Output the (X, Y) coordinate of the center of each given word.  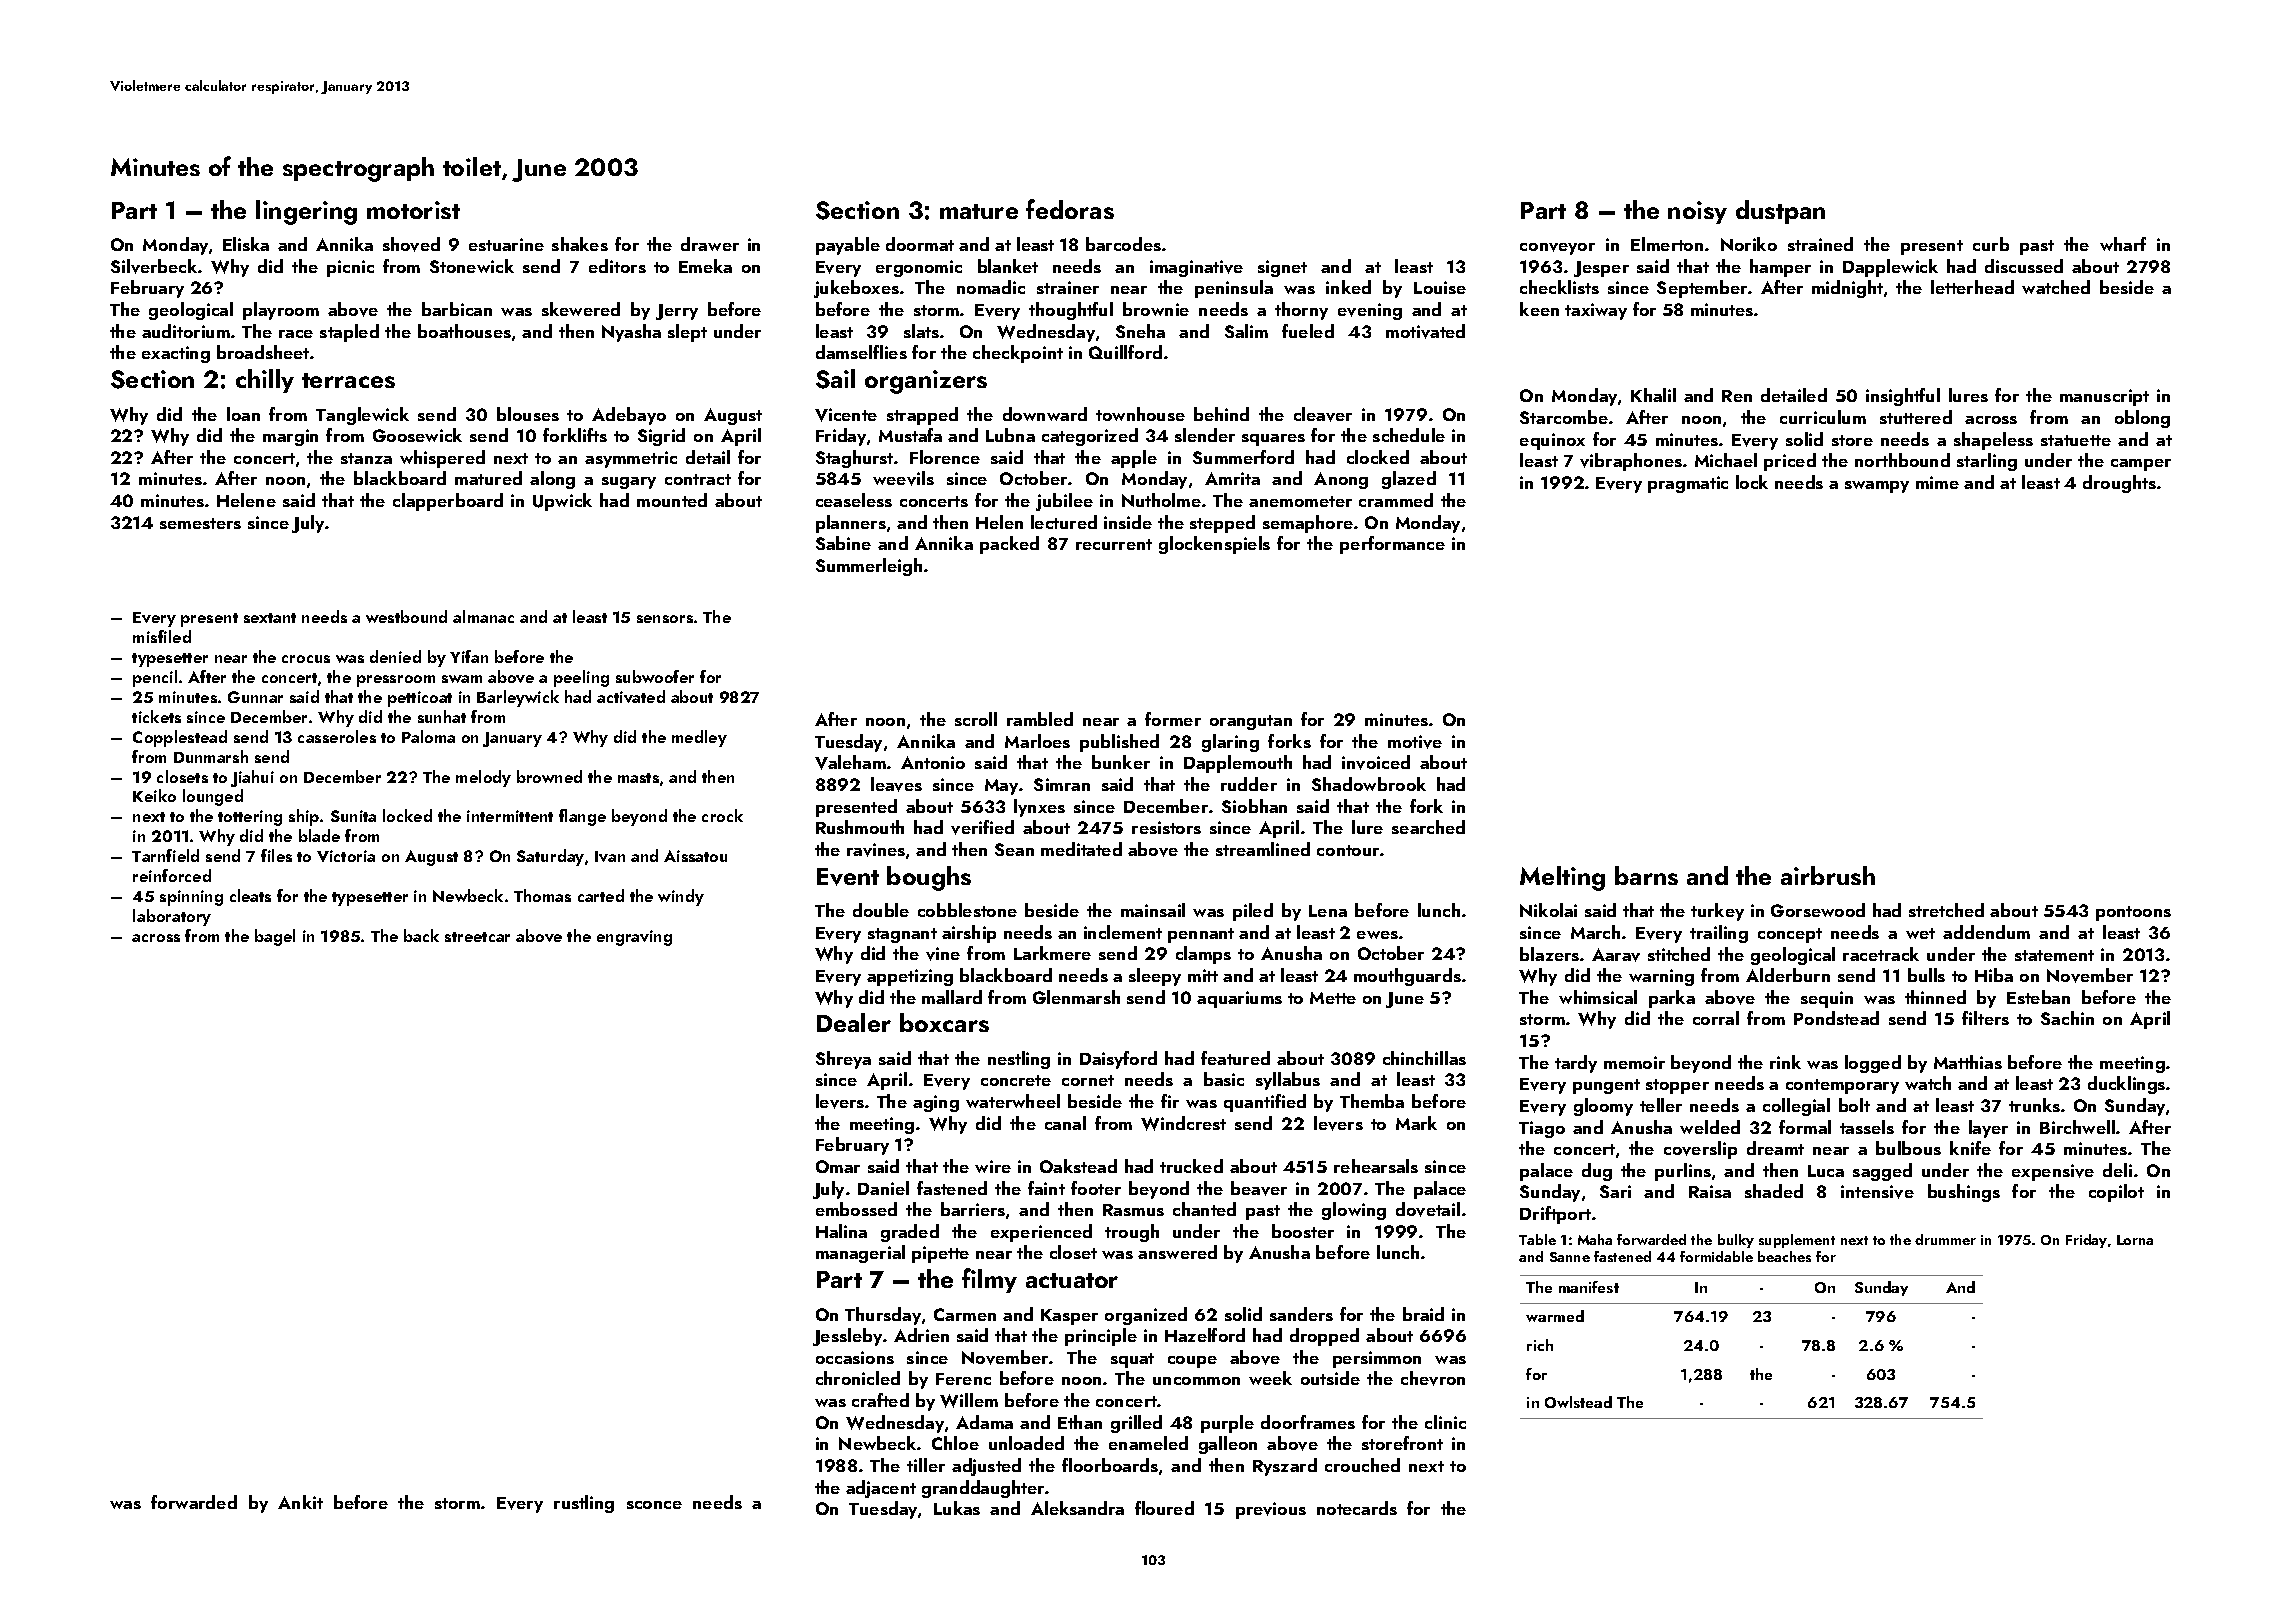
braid (1423, 1314)
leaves (896, 784)
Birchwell (2077, 1127)
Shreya (843, 1060)
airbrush (1828, 875)
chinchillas (1424, 1058)
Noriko (1749, 244)
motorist (413, 210)
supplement (1797, 1241)
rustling (584, 1504)
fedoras (1070, 209)
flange (582, 817)
